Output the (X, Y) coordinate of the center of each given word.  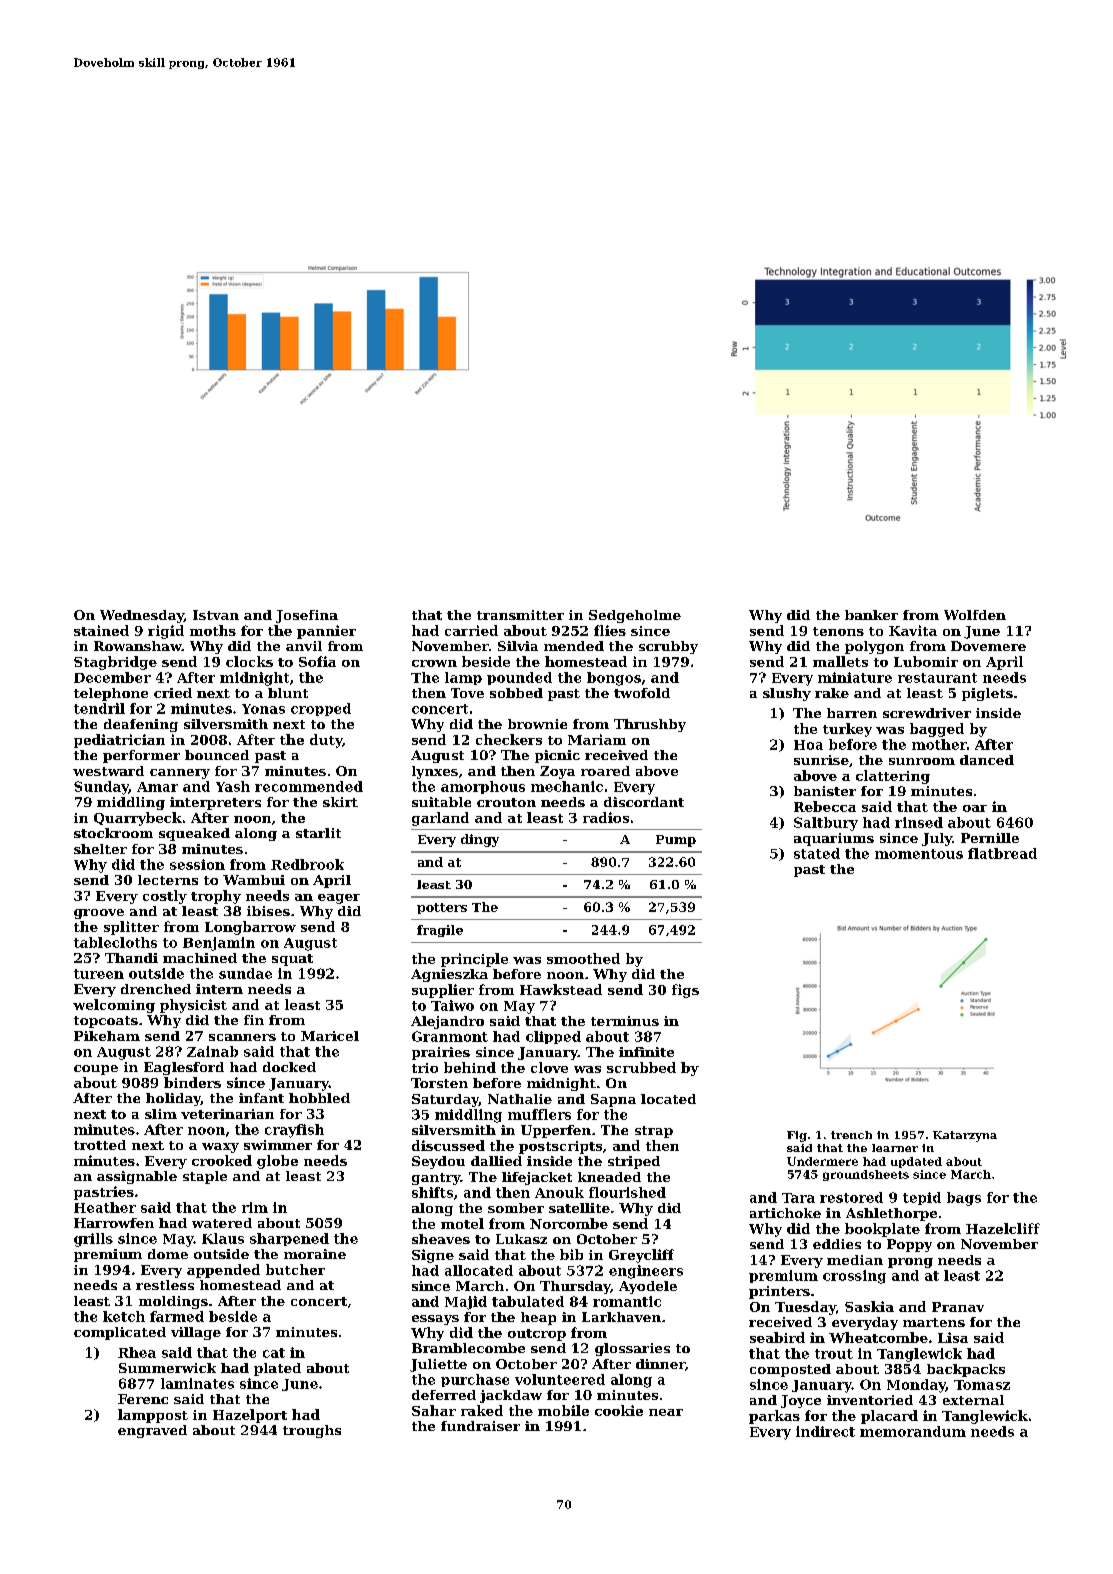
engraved (152, 1431)
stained (101, 630)
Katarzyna (965, 1136)
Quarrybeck (138, 819)
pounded (519, 678)
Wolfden (975, 615)
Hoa (808, 745)
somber (516, 1208)
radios (606, 817)
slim (161, 1114)
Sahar (434, 1410)
